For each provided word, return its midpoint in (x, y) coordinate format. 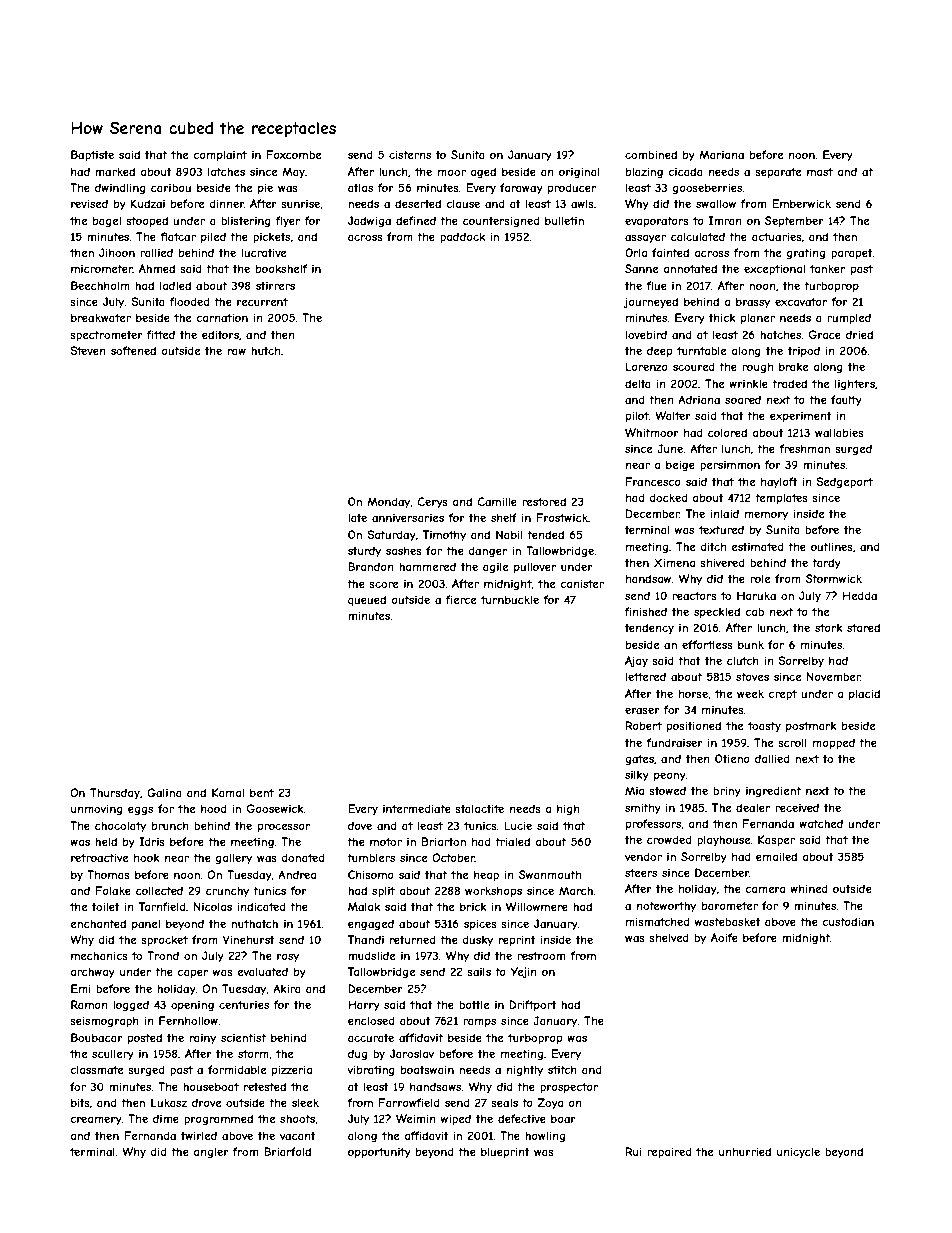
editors (220, 334)
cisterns (410, 154)
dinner (226, 203)
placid (864, 694)
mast (820, 172)
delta (638, 383)
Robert (644, 725)
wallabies (839, 432)
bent (262, 792)
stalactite (479, 808)
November (834, 676)
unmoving (97, 809)
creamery (96, 1120)
